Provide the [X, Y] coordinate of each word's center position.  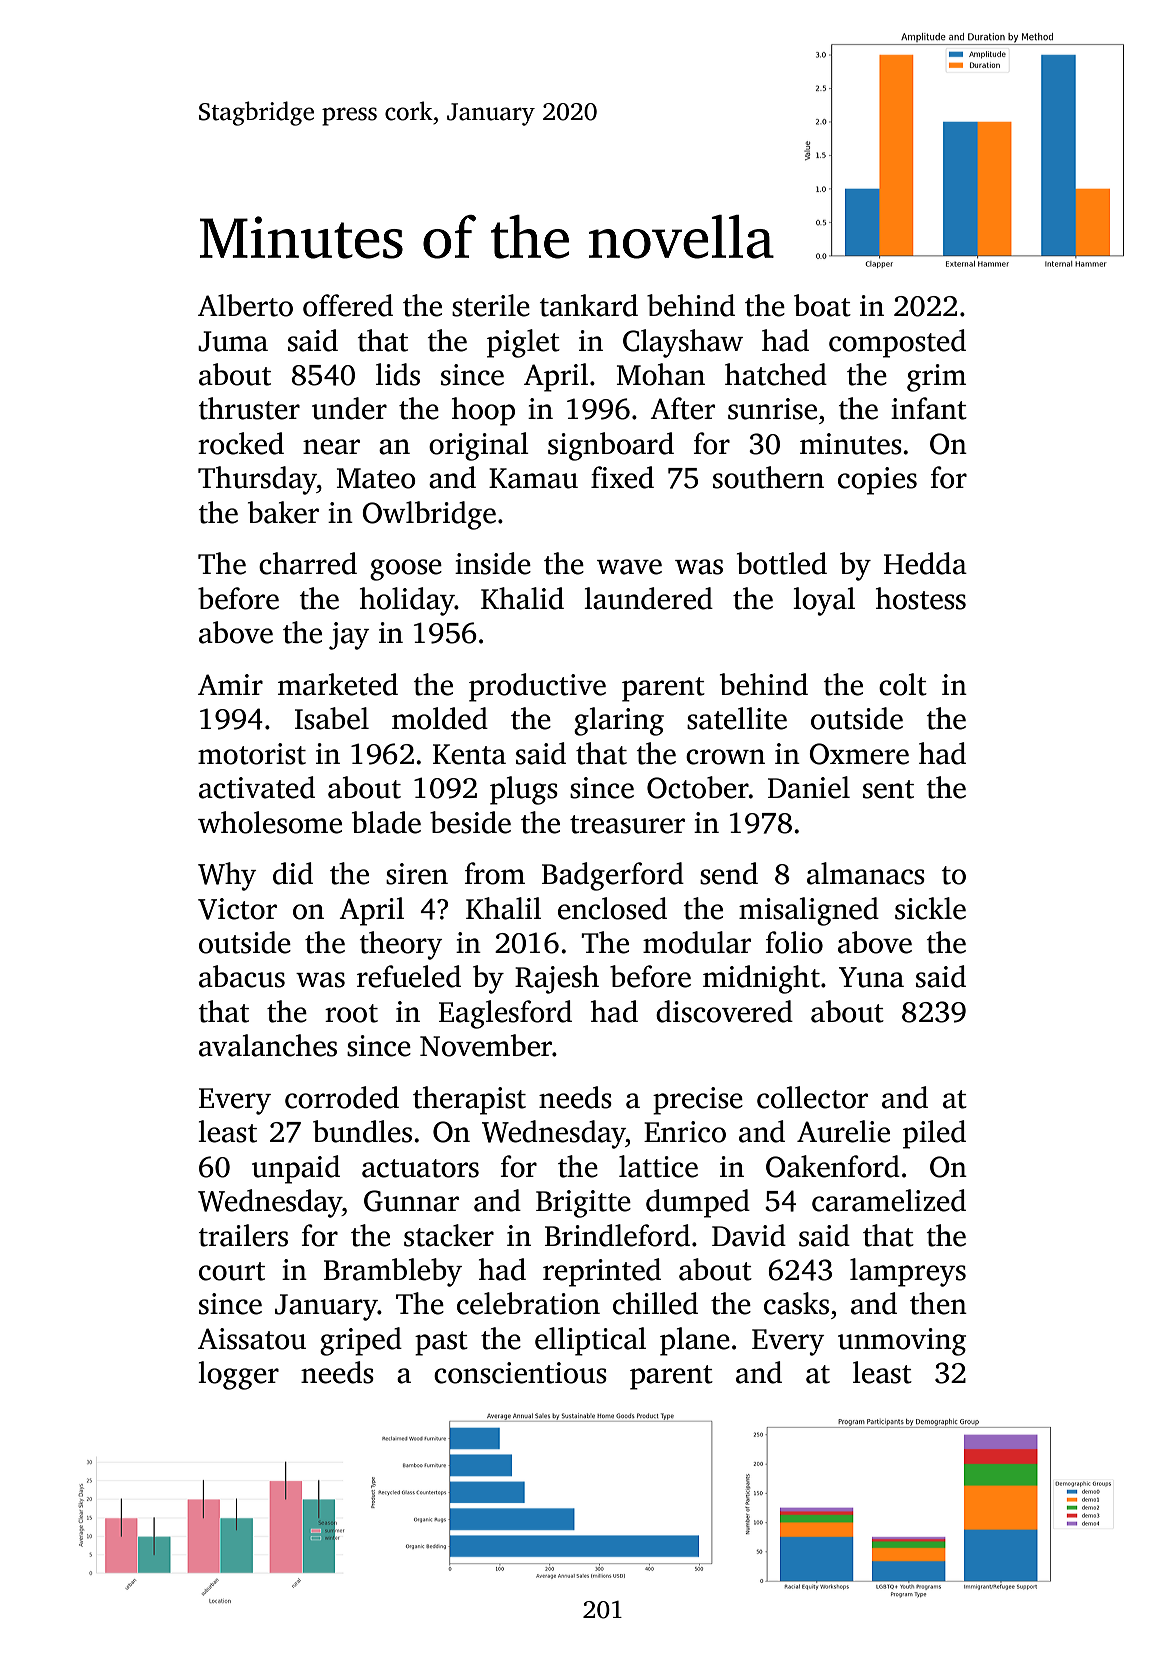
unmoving [902, 1342]
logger [238, 1375]
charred [308, 563]
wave [629, 567]
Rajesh [557, 979]
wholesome [270, 822]
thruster [249, 408]
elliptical [590, 1341]
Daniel [809, 787]
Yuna [871, 977]
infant [929, 408]
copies [877, 481]
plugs [524, 790]
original [479, 446]
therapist [469, 1100]
